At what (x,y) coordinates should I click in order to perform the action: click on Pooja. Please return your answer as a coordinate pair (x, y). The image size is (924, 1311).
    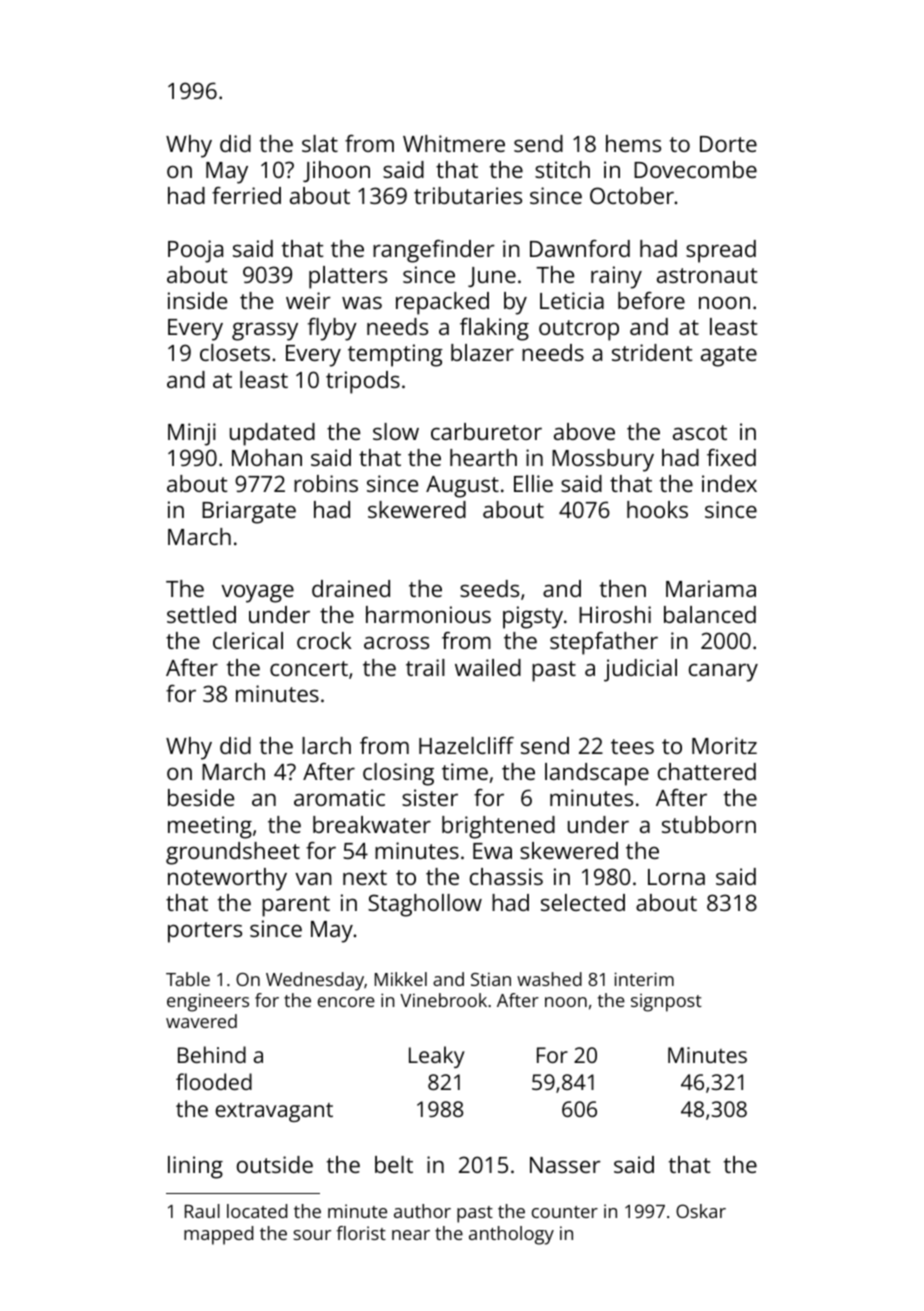
    Looking at the image, I should click on (195, 251).
